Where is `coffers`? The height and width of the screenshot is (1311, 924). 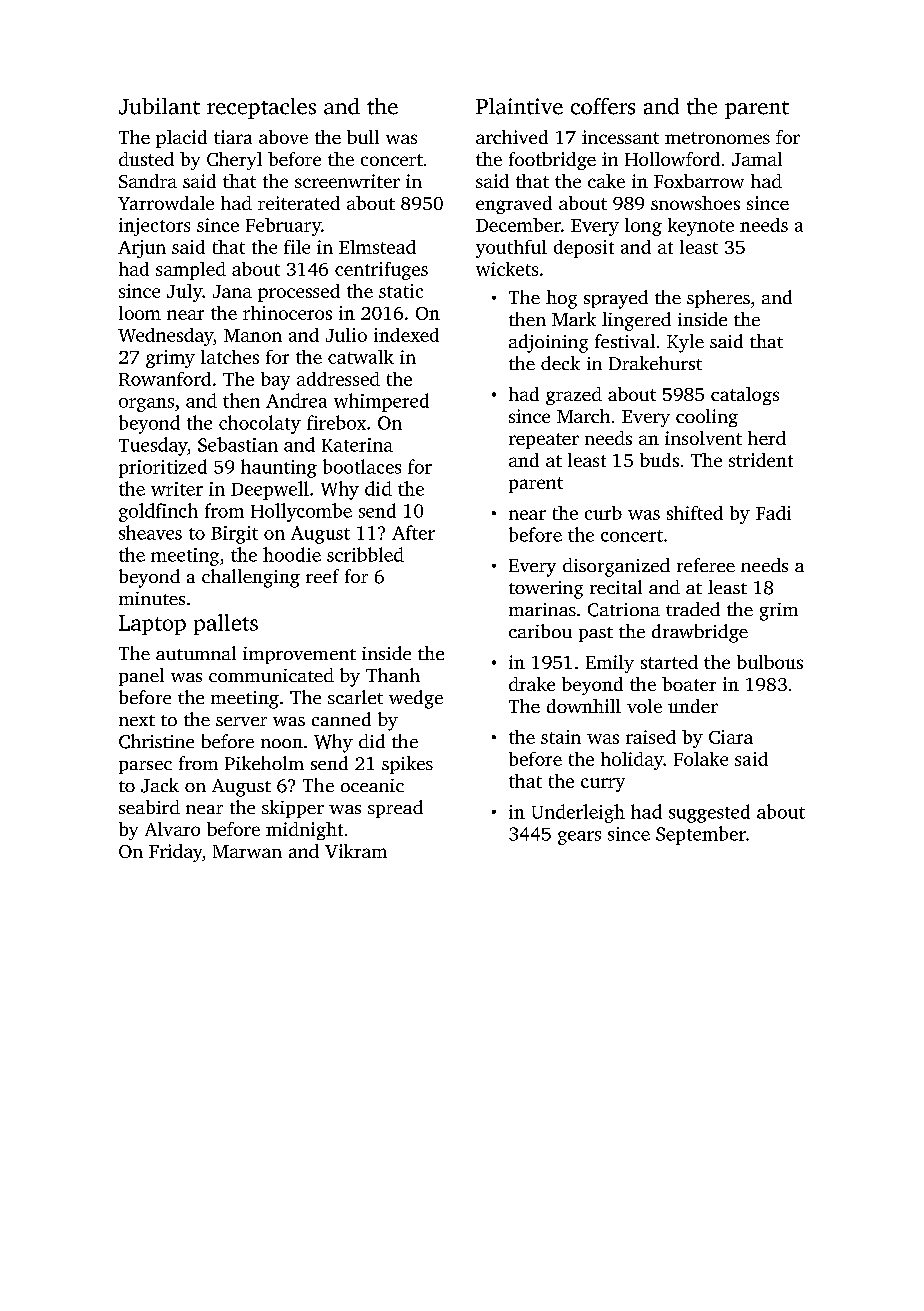
coffers is located at coordinates (603, 106).
